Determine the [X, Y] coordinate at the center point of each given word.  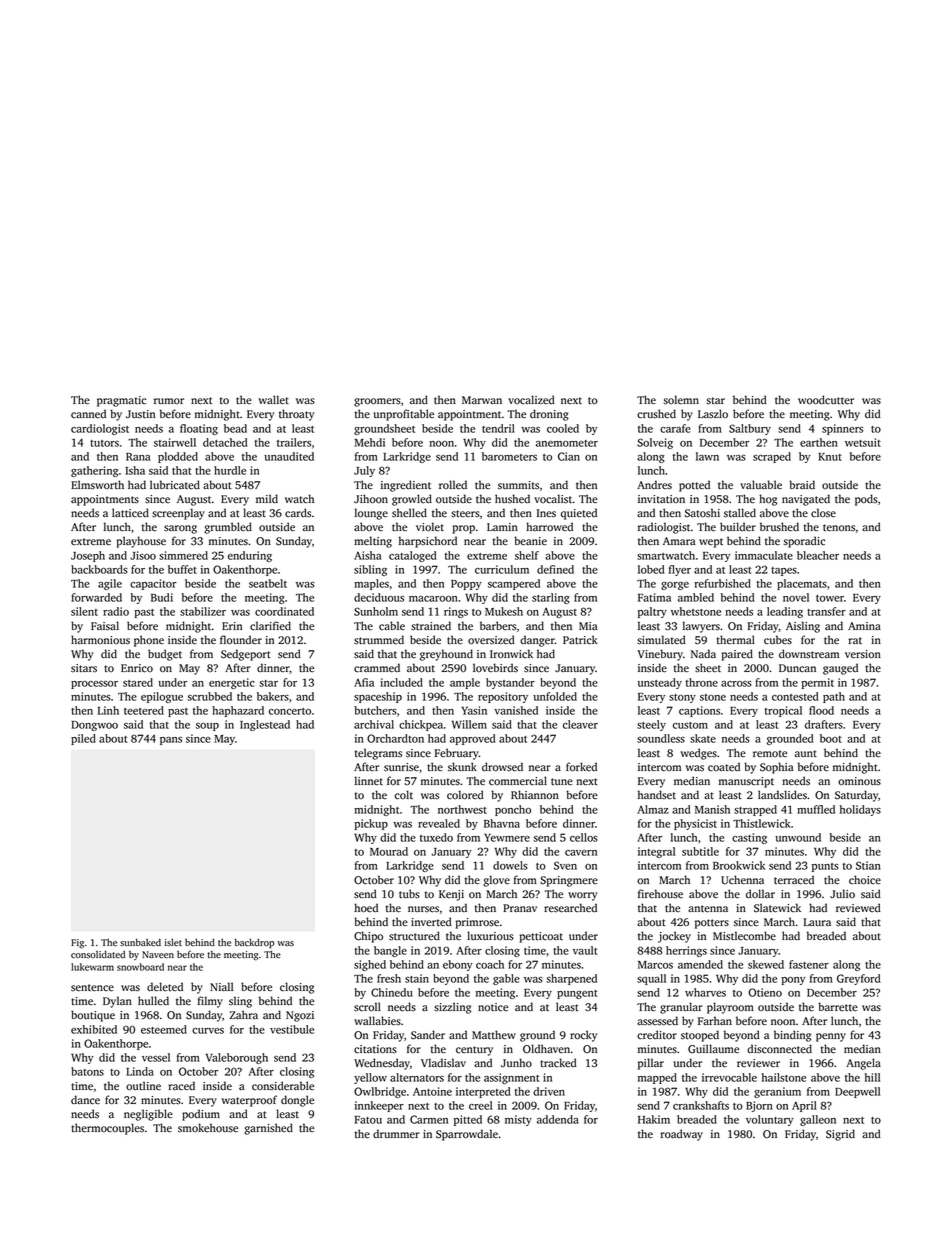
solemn [681, 400]
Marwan [482, 400]
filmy [210, 1002]
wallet [273, 400]
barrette [838, 1007]
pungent [577, 994]
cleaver [580, 724]
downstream [809, 654]
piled [83, 739]
